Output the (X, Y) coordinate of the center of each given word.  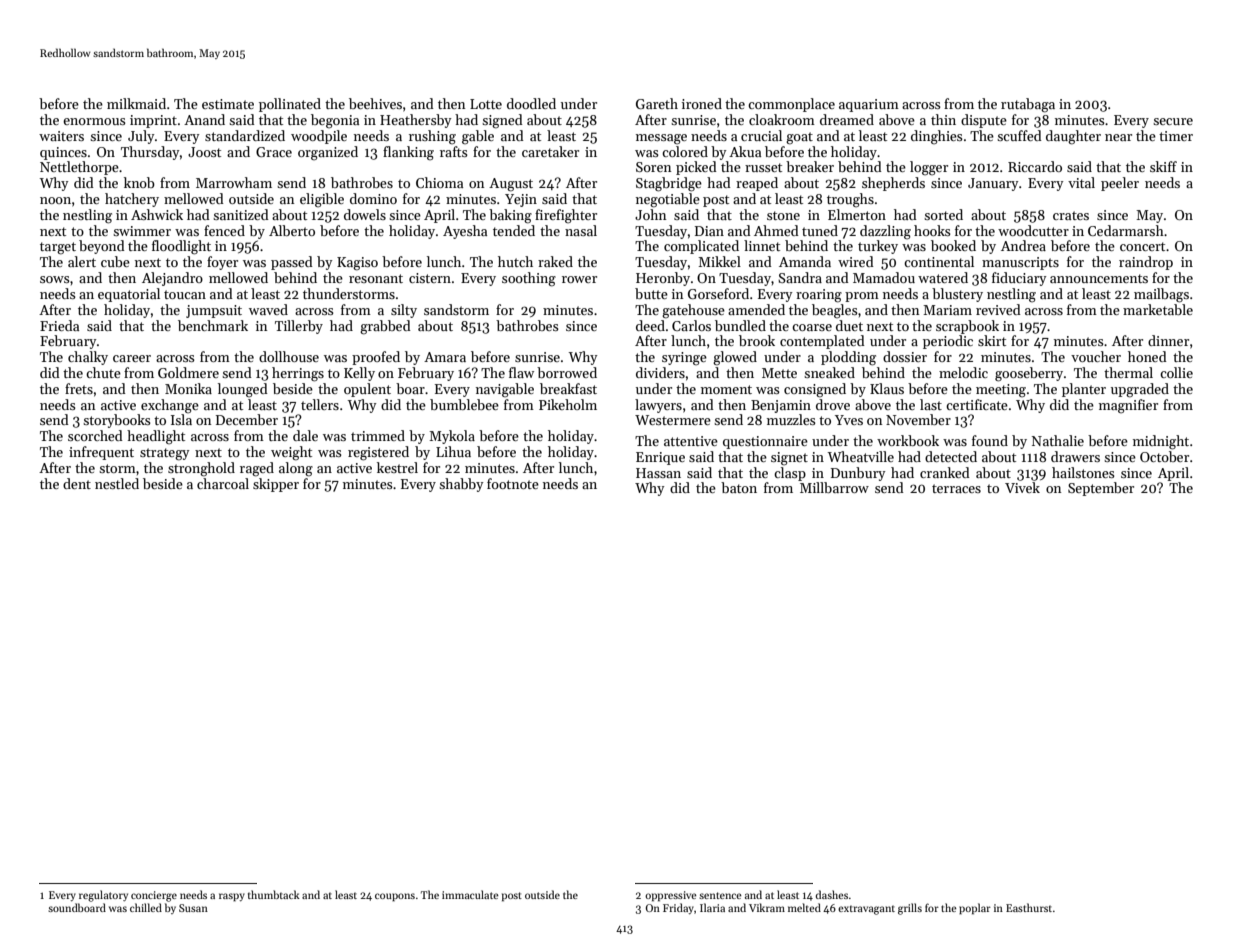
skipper (276, 485)
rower (579, 279)
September (1101, 489)
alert (82, 261)
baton (739, 487)
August (511, 185)
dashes (831, 894)
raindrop (1146, 263)
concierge (154, 896)
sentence (720, 895)
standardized (245, 135)
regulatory (103, 896)
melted (804, 907)
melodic (963, 372)
